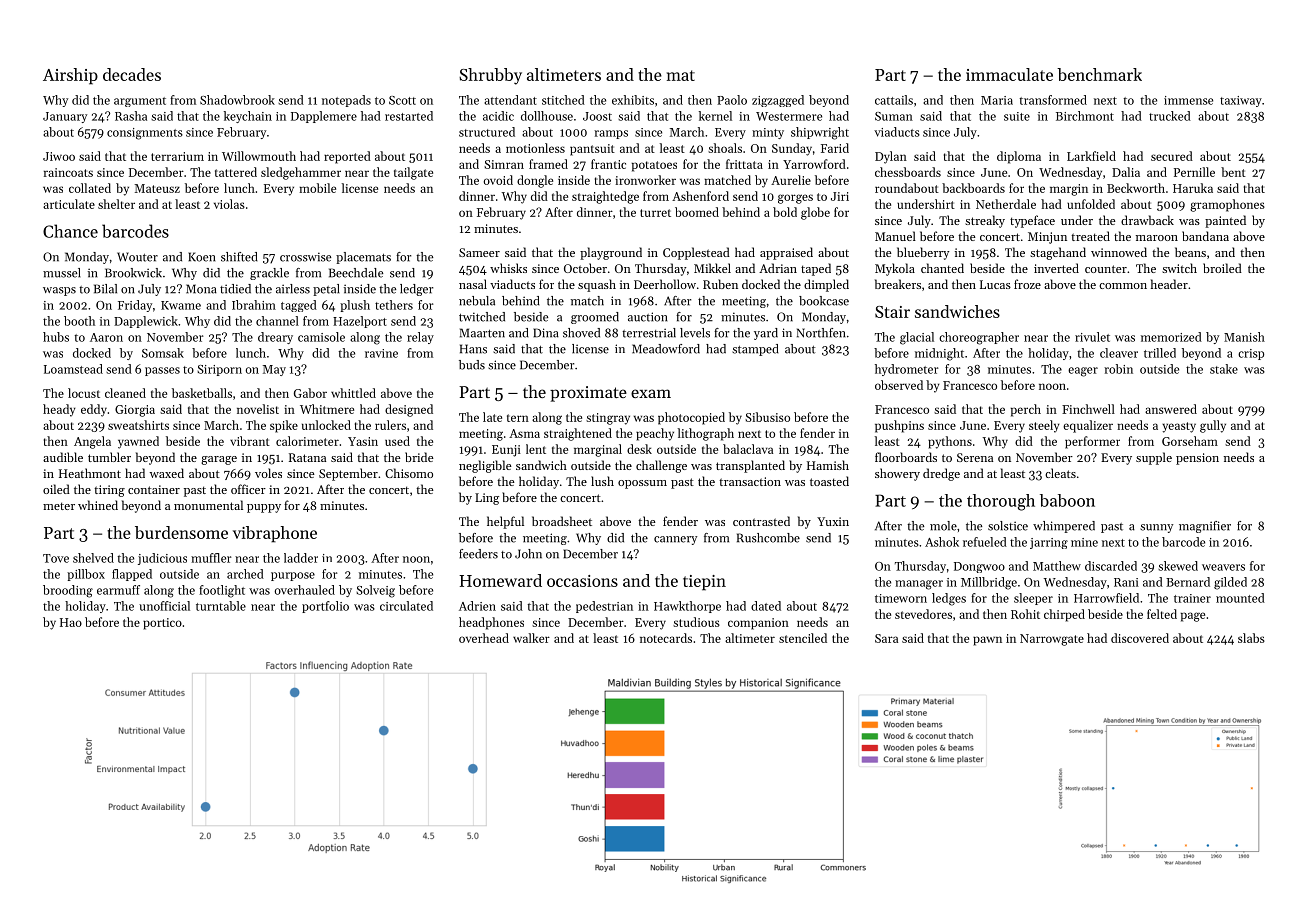  I want to click on observed, so click(899, 385).
